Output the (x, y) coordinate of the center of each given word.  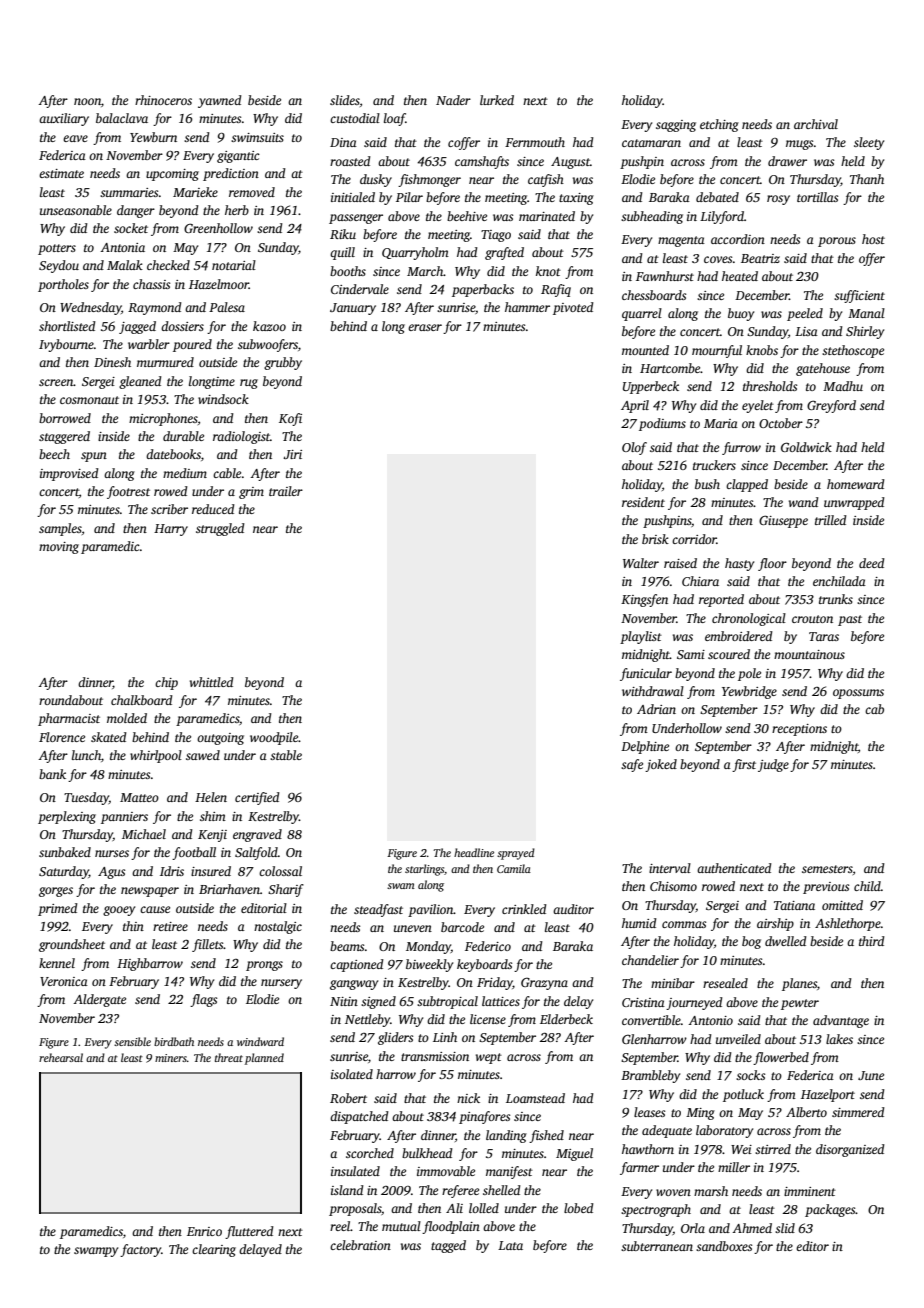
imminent (810, 1191)
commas (684, 924)
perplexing (67, 817)
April (635, 406)
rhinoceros (163, 100)
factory (140, 1250)
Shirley (865, 332)
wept (489, 1058)
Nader (453, 100)
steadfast (378, 910)
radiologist (241, 437)
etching (719, 125)
